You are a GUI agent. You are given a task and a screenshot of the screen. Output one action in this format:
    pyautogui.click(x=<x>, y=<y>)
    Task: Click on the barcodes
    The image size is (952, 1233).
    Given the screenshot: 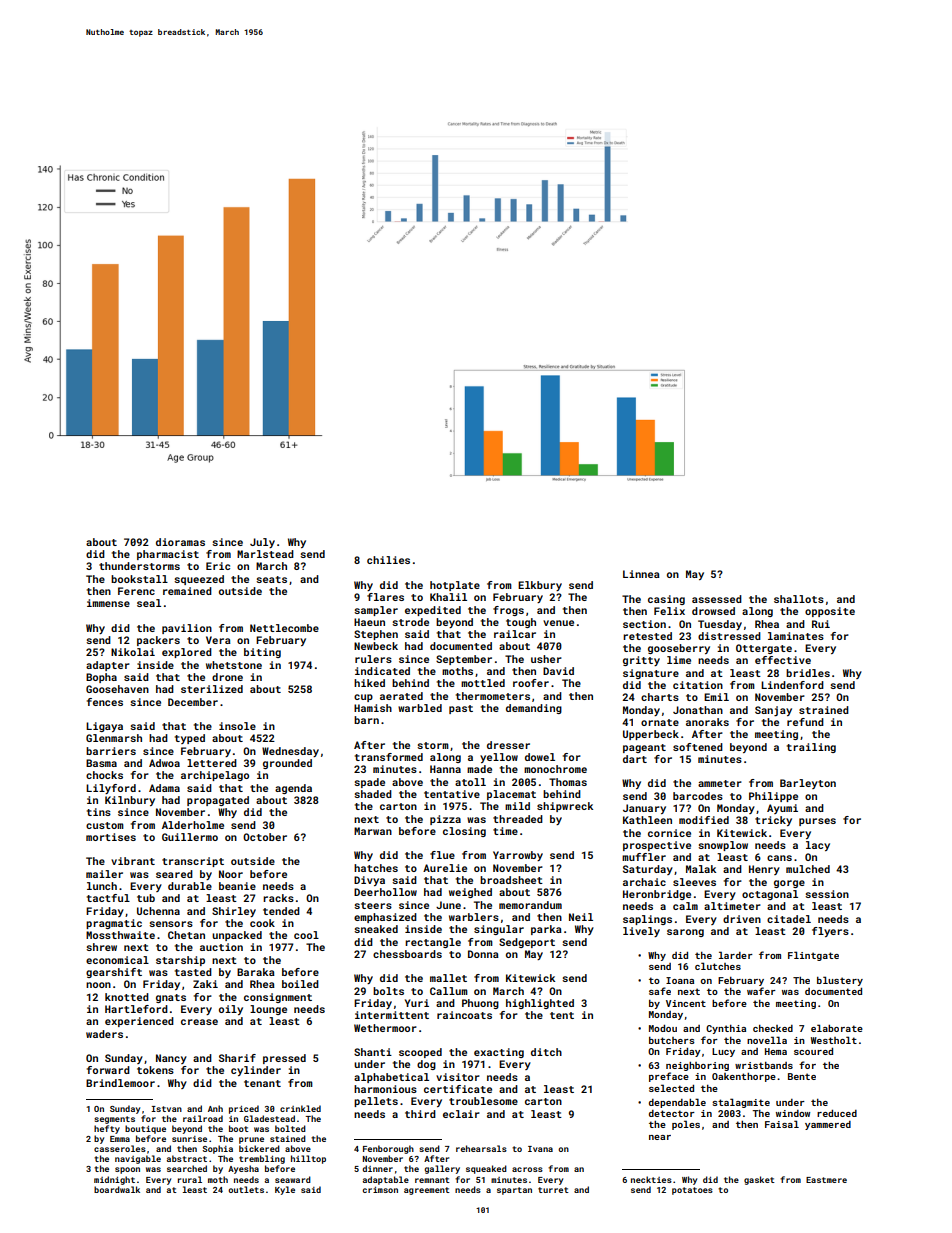 What is the action you would take?
    pyautogui.click(x=698, y=796)
